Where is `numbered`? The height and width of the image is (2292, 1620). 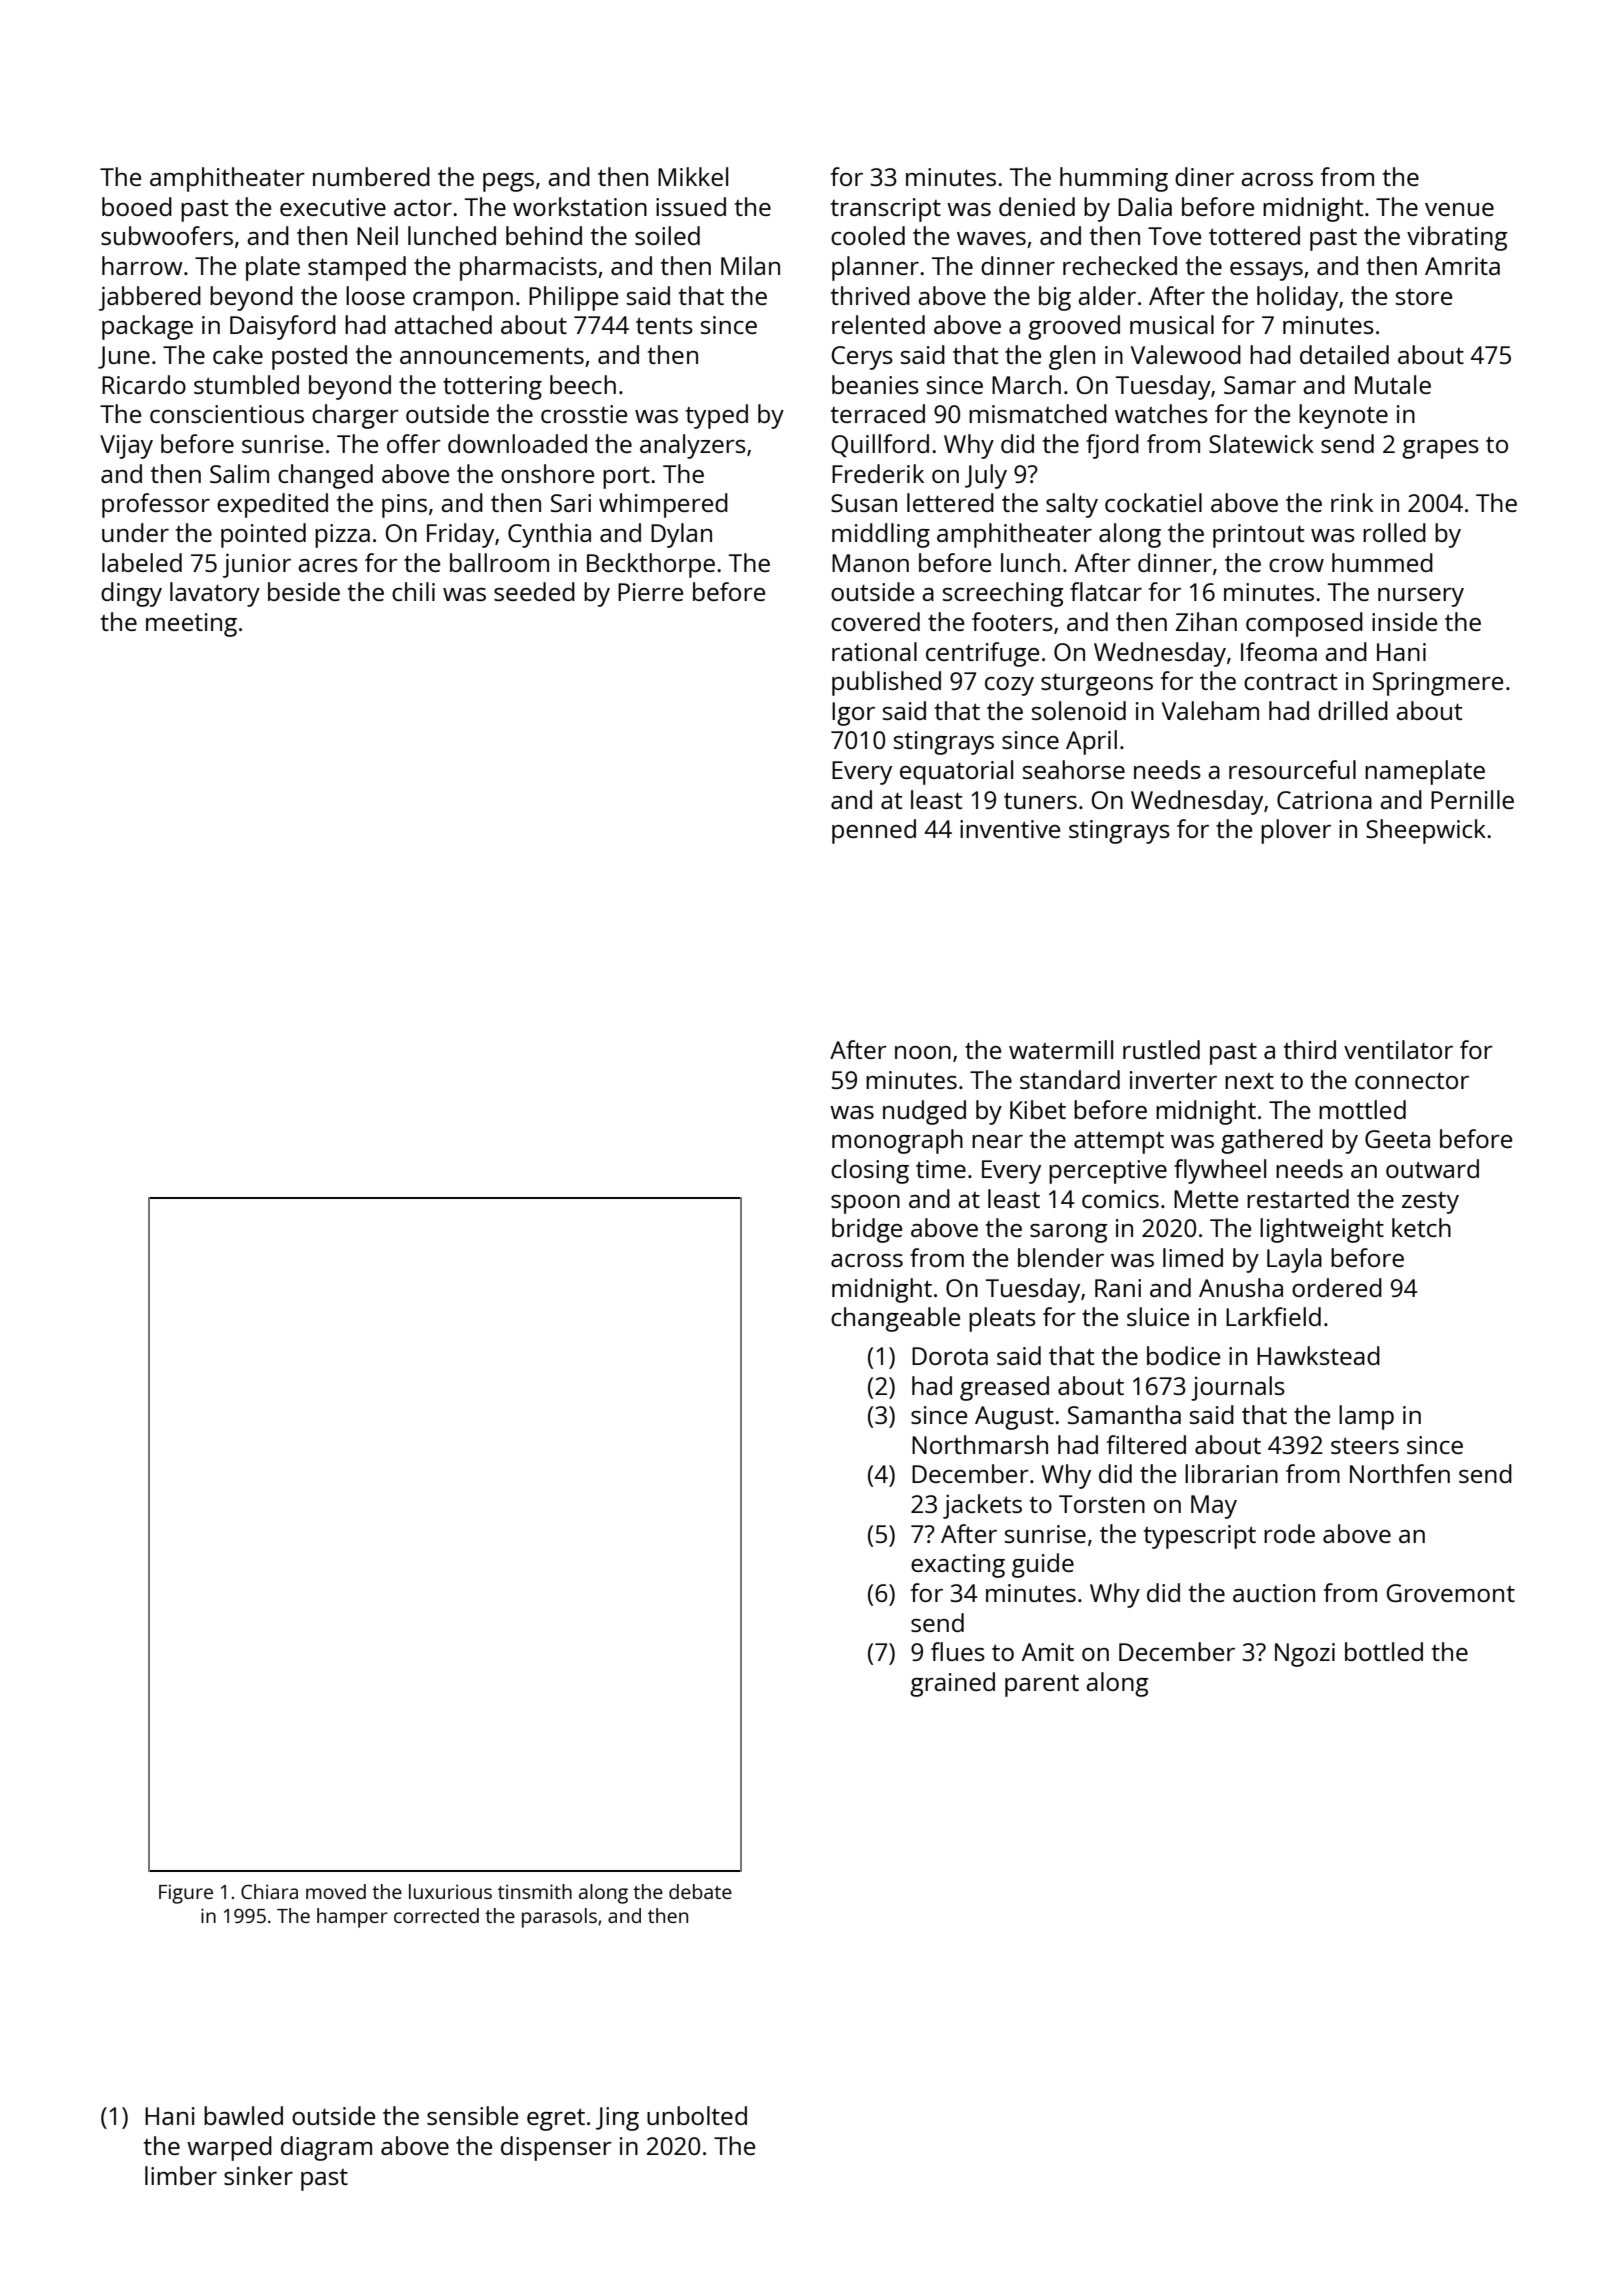
numbered is located at coordinates (371, 176).
